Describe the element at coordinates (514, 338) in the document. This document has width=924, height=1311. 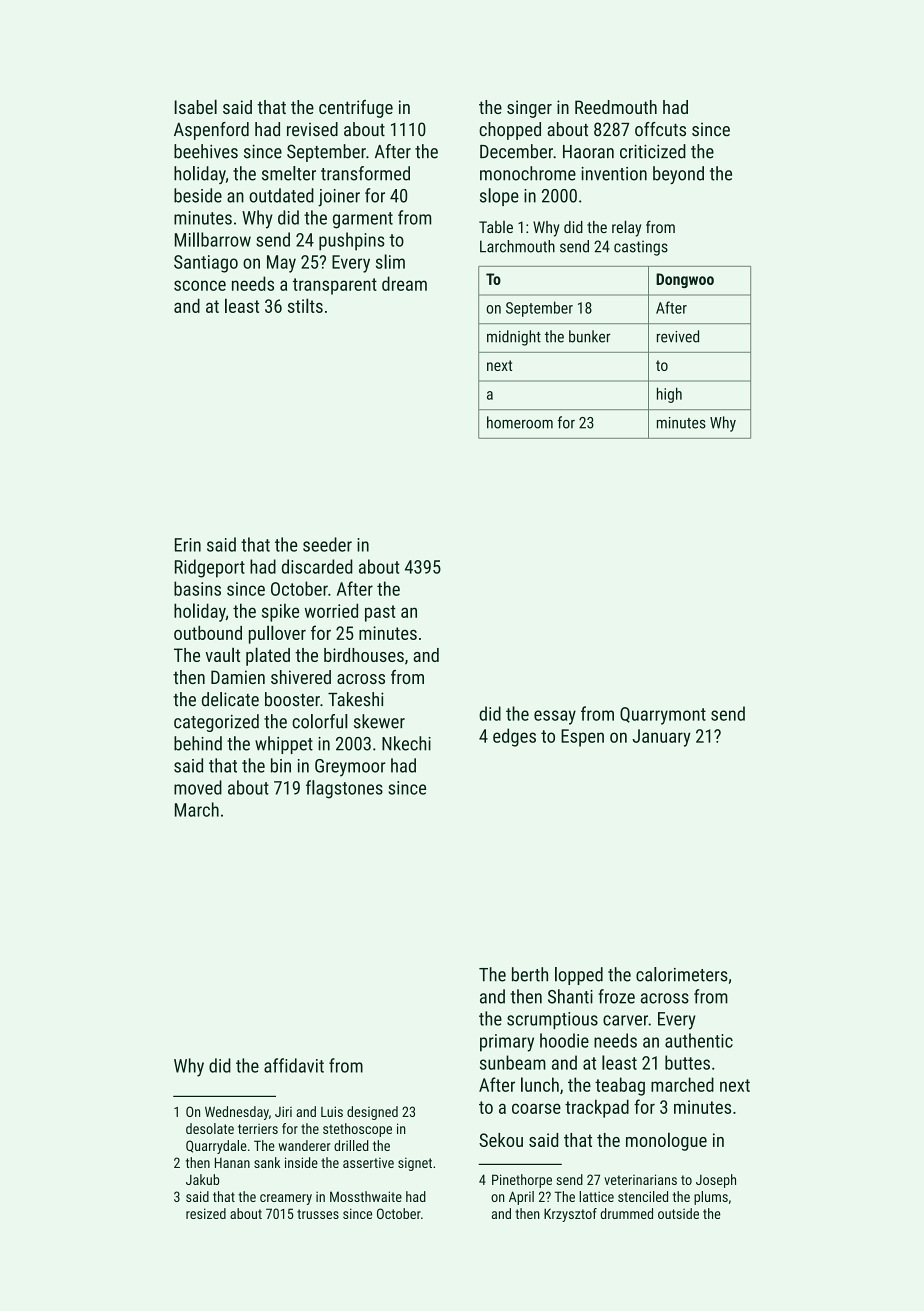
I see `midnight` at that location.
